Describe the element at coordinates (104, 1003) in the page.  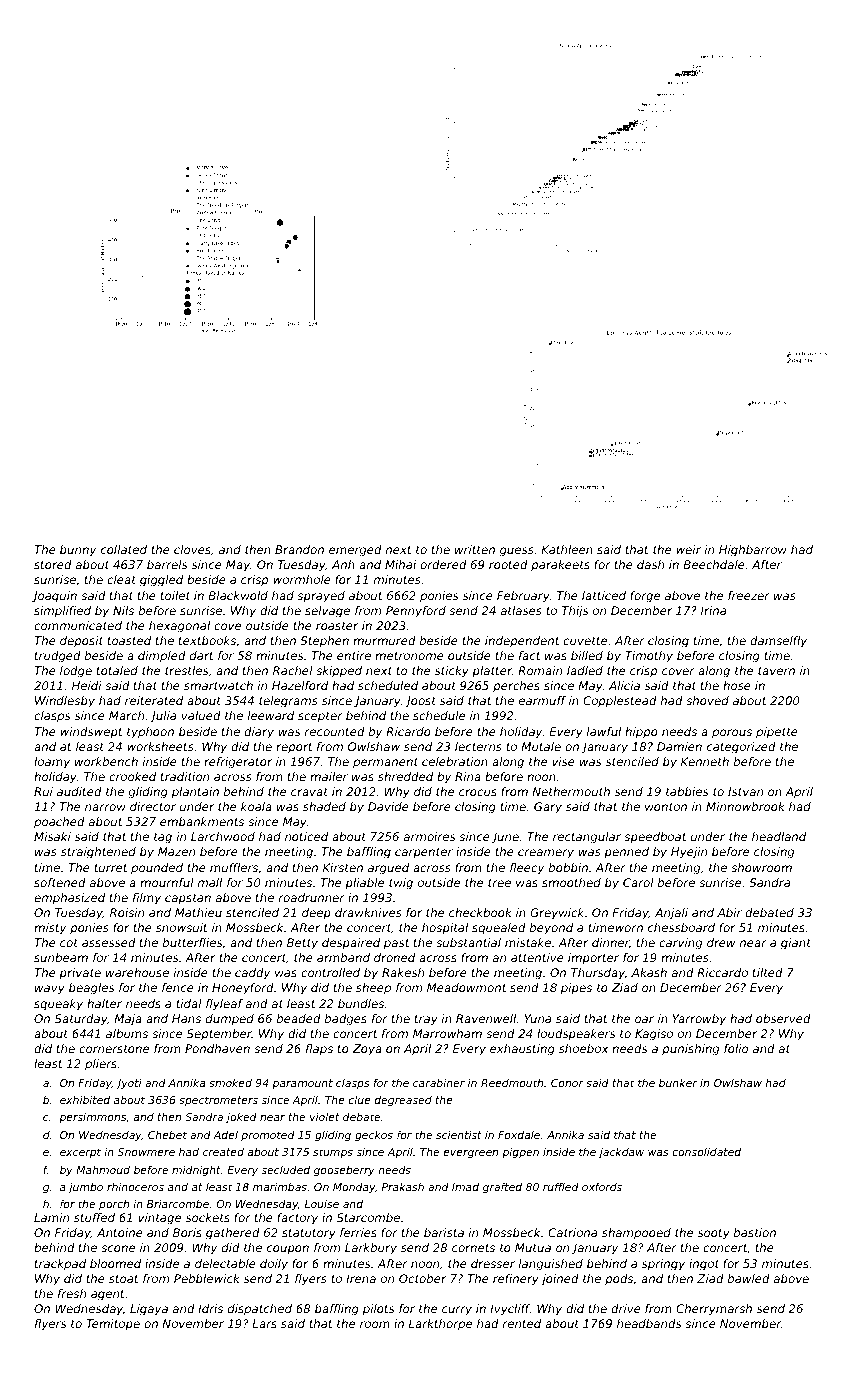
I see `halter` at that location.
